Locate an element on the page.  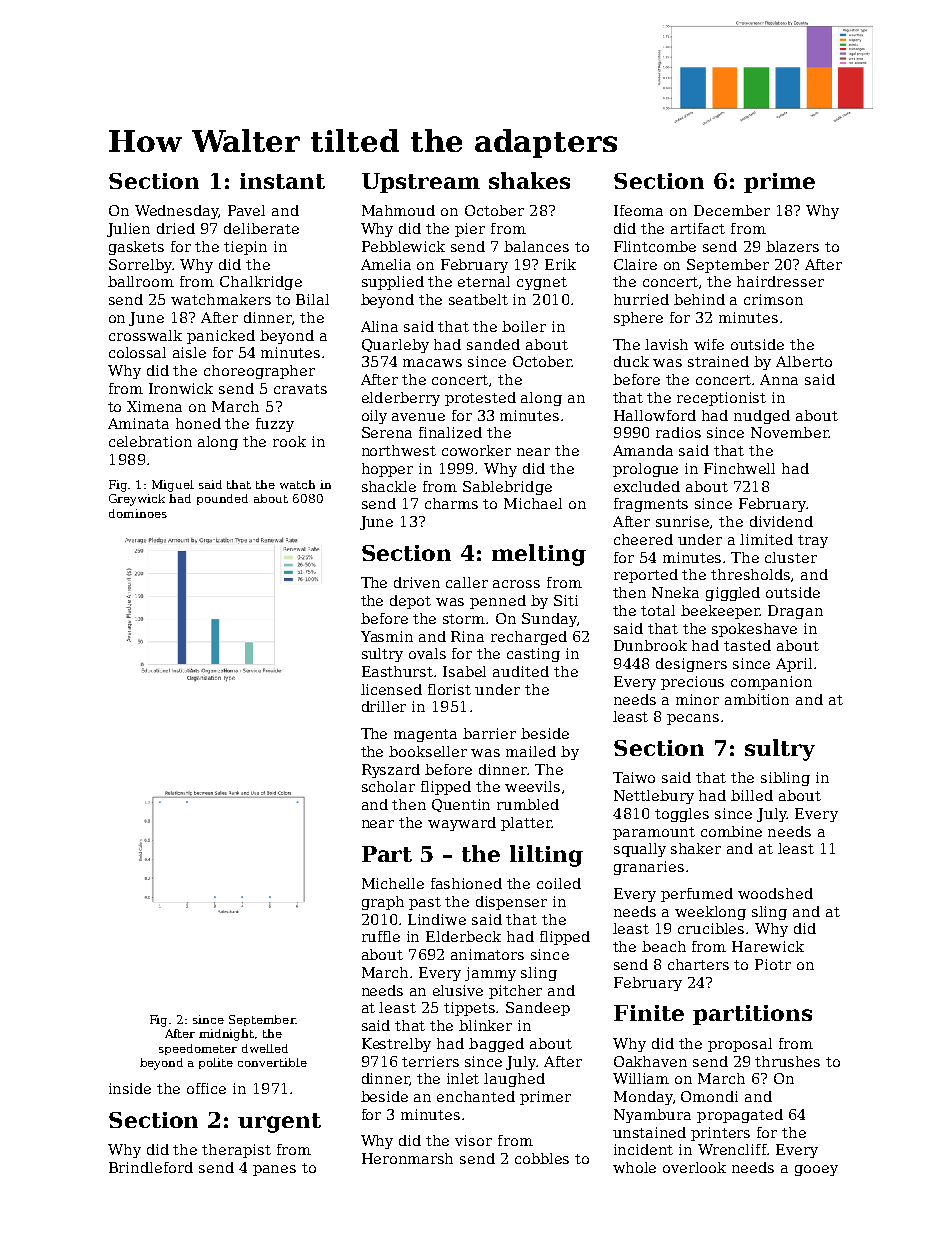
speedometer is located at coordinates (198, 1049).
